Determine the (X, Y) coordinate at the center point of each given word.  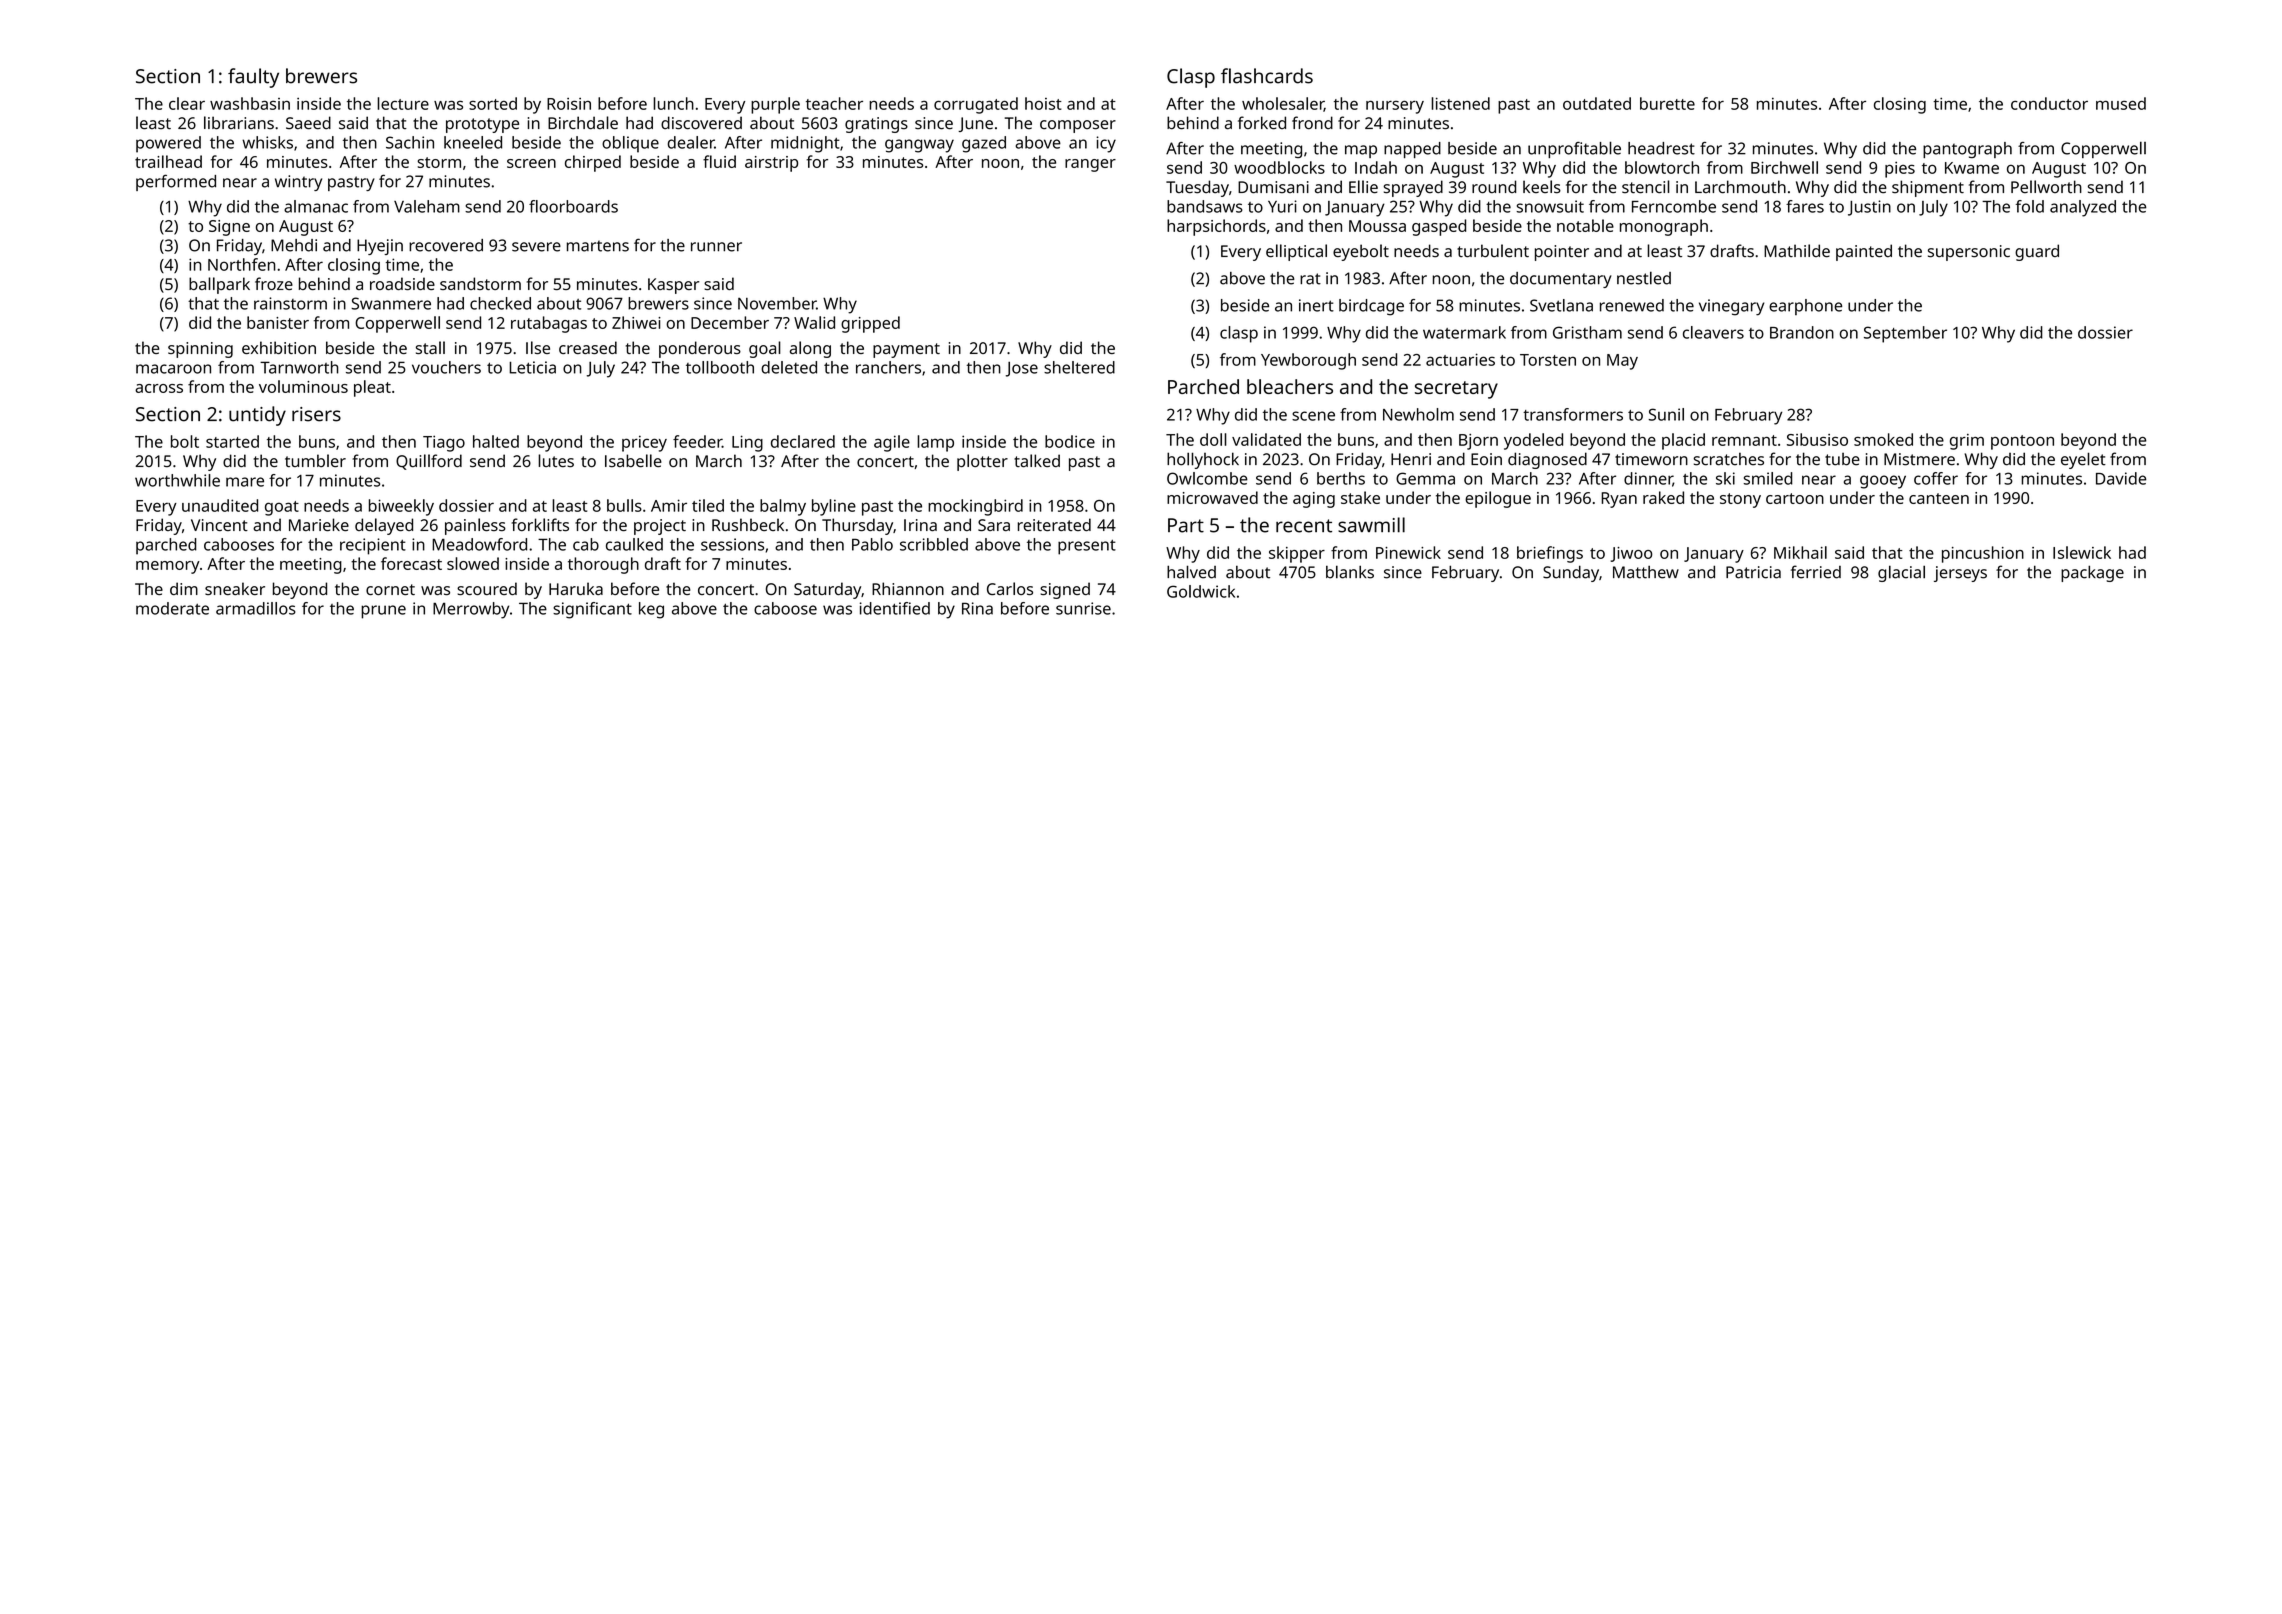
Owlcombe (1207, 478)
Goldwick (1201, 591)
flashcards (1267, 76)
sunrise (1083, 608)
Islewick (2082, 552)
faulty (253, 78)
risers (316, 414)
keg (651, 610)
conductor (2049, 103)
